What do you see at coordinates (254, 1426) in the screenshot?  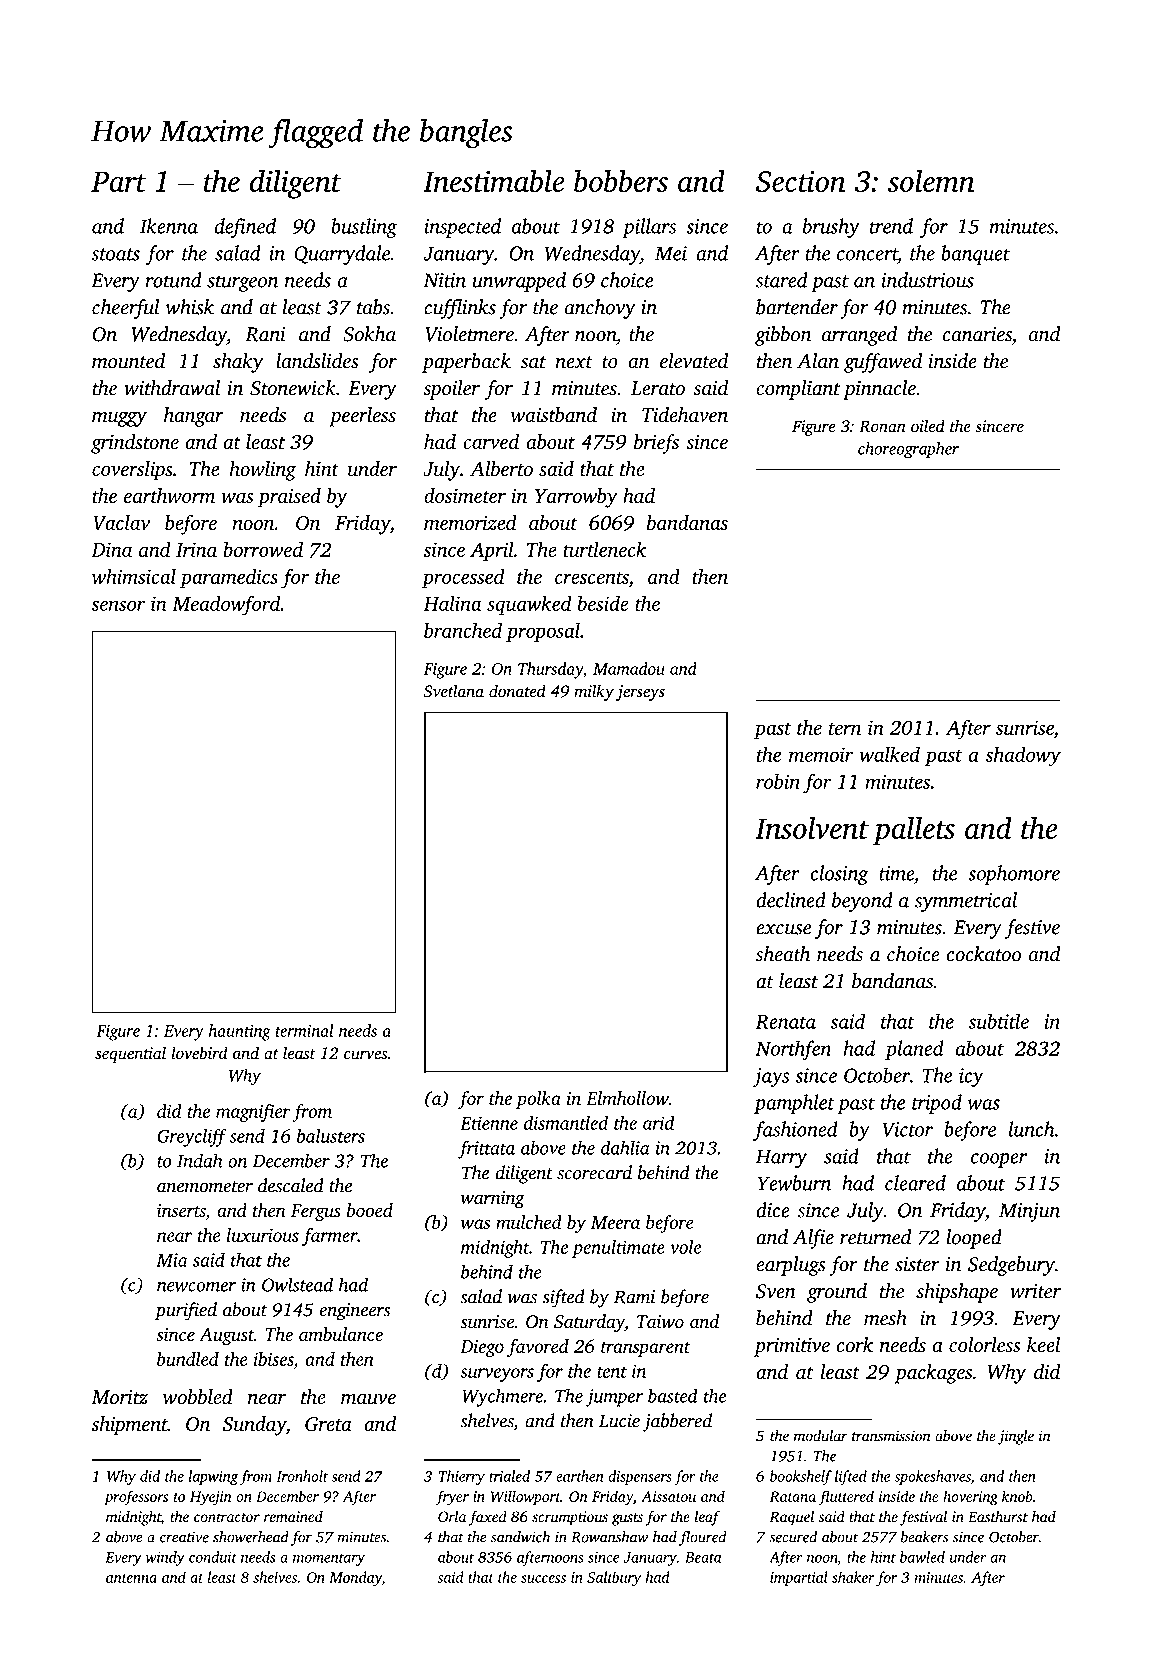 I see `Sunday` at bounding box center [254, 1426].
